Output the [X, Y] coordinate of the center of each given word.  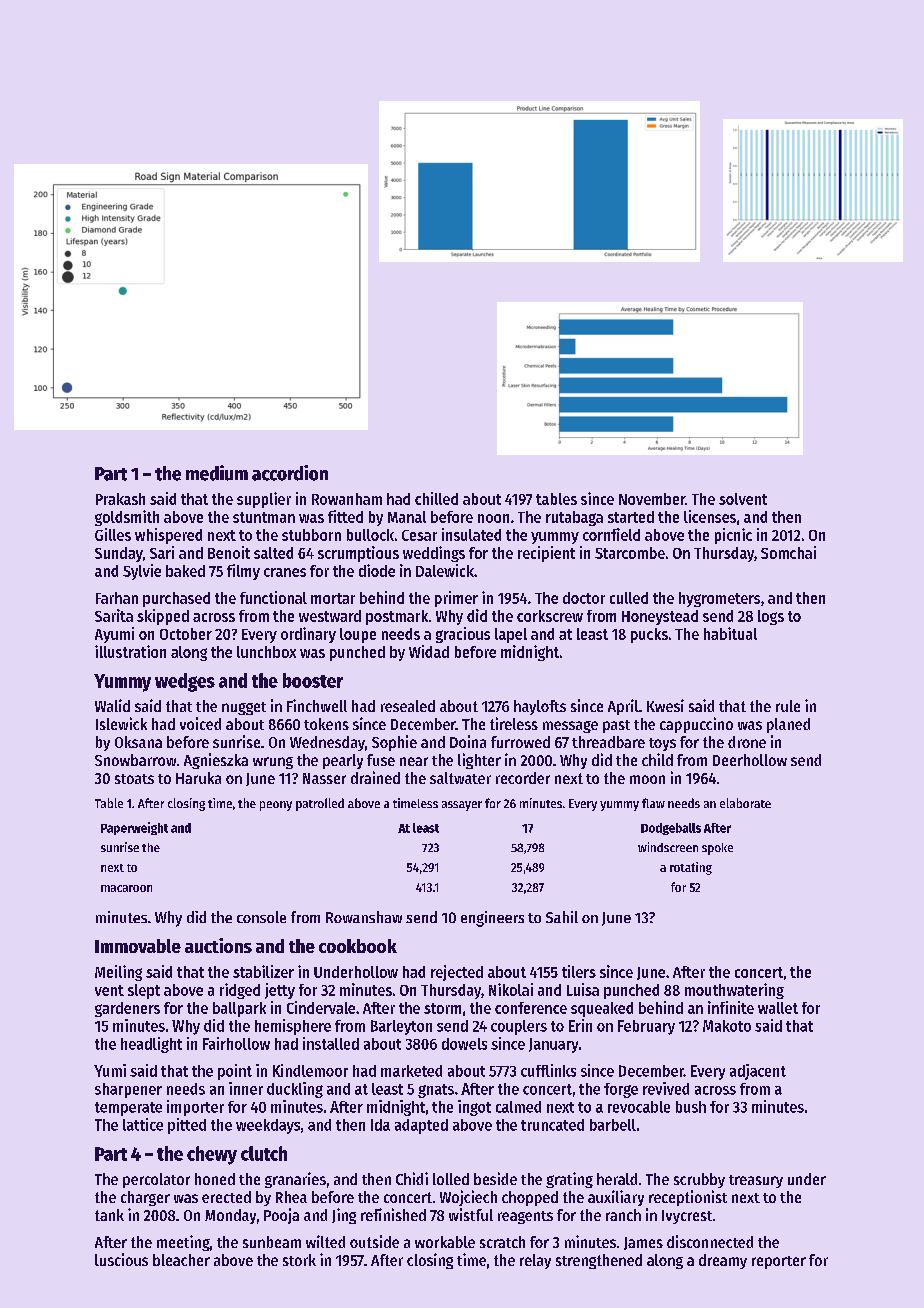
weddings [434, 554]
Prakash [120, 499]
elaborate [745, 803]
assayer [462, 806]
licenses [710, 516]
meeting [183, 1243]
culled [629, 598]
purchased [176, 599]
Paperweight [134, 828]
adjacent [758, 1072]
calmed [518, 1107]
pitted [187, 1126]
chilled [436, 498]
